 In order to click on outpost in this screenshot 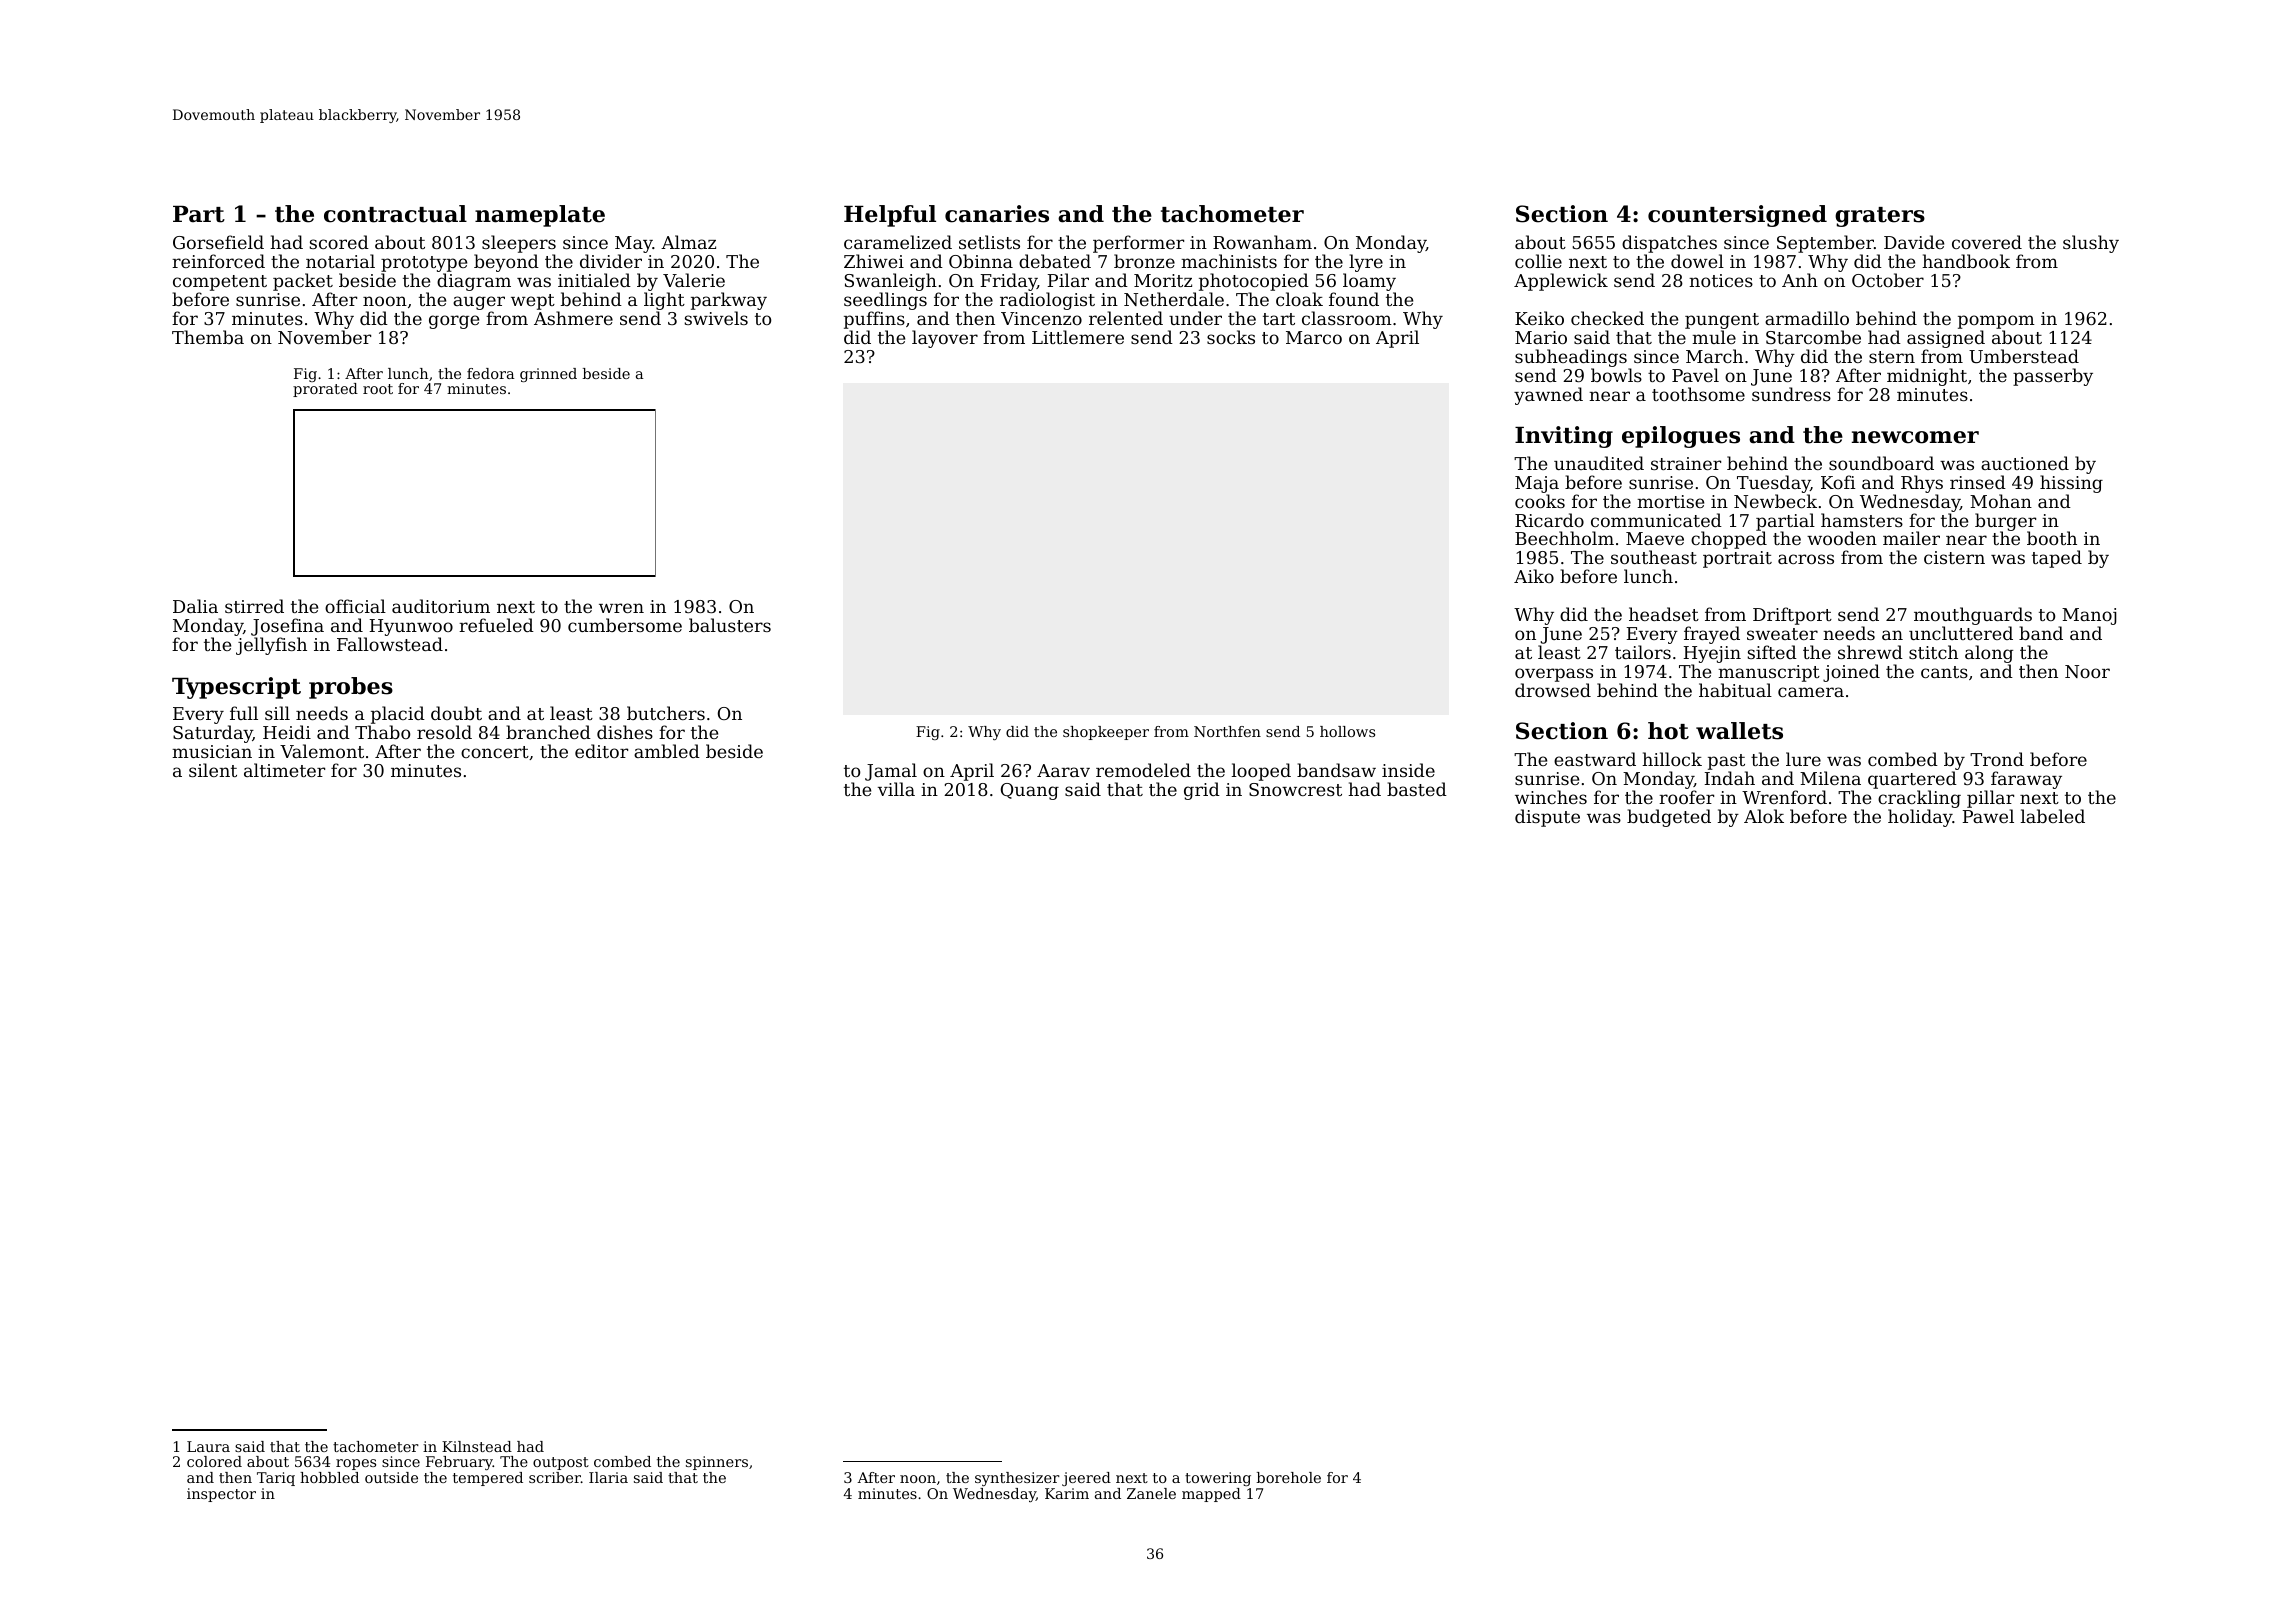, I will do `click(561, 1463)`.
